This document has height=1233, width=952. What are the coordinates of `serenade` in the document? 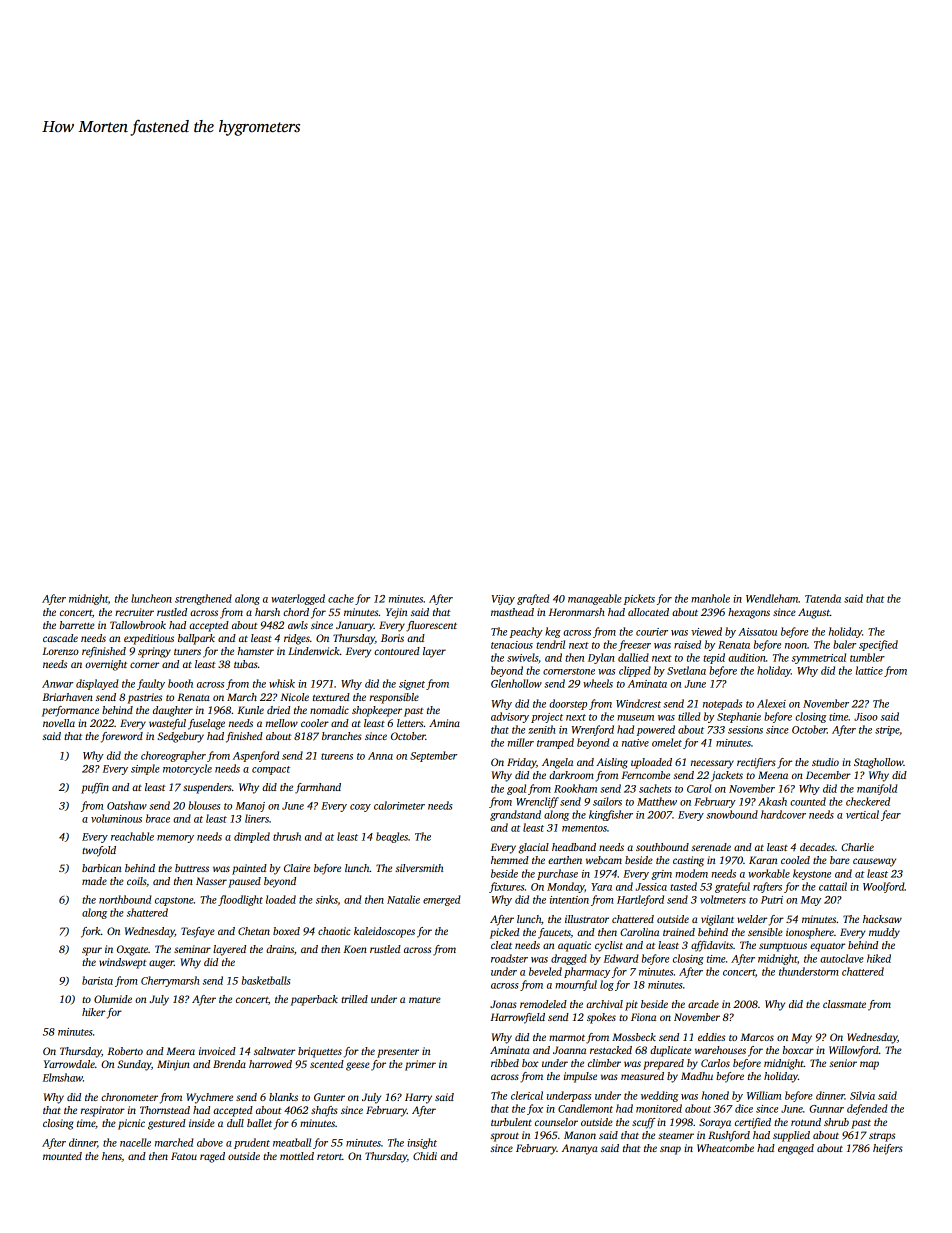 It's located at (711, 847).
